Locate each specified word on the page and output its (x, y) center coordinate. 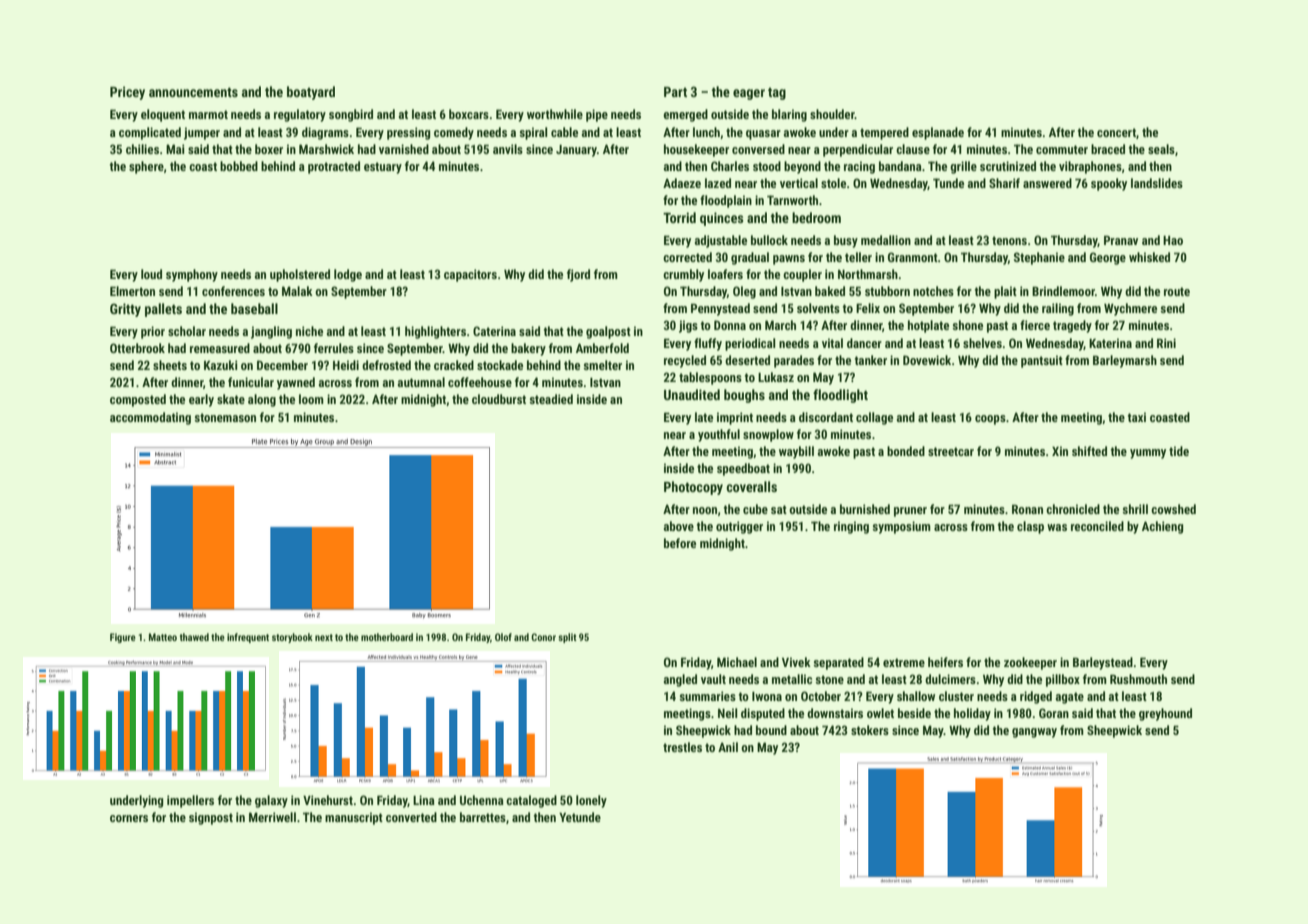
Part (675, 92)
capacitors (470, 275)
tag (777, 94)
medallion (886, 240)
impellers (190, 801)
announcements (193, 92)
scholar (187, 331)
